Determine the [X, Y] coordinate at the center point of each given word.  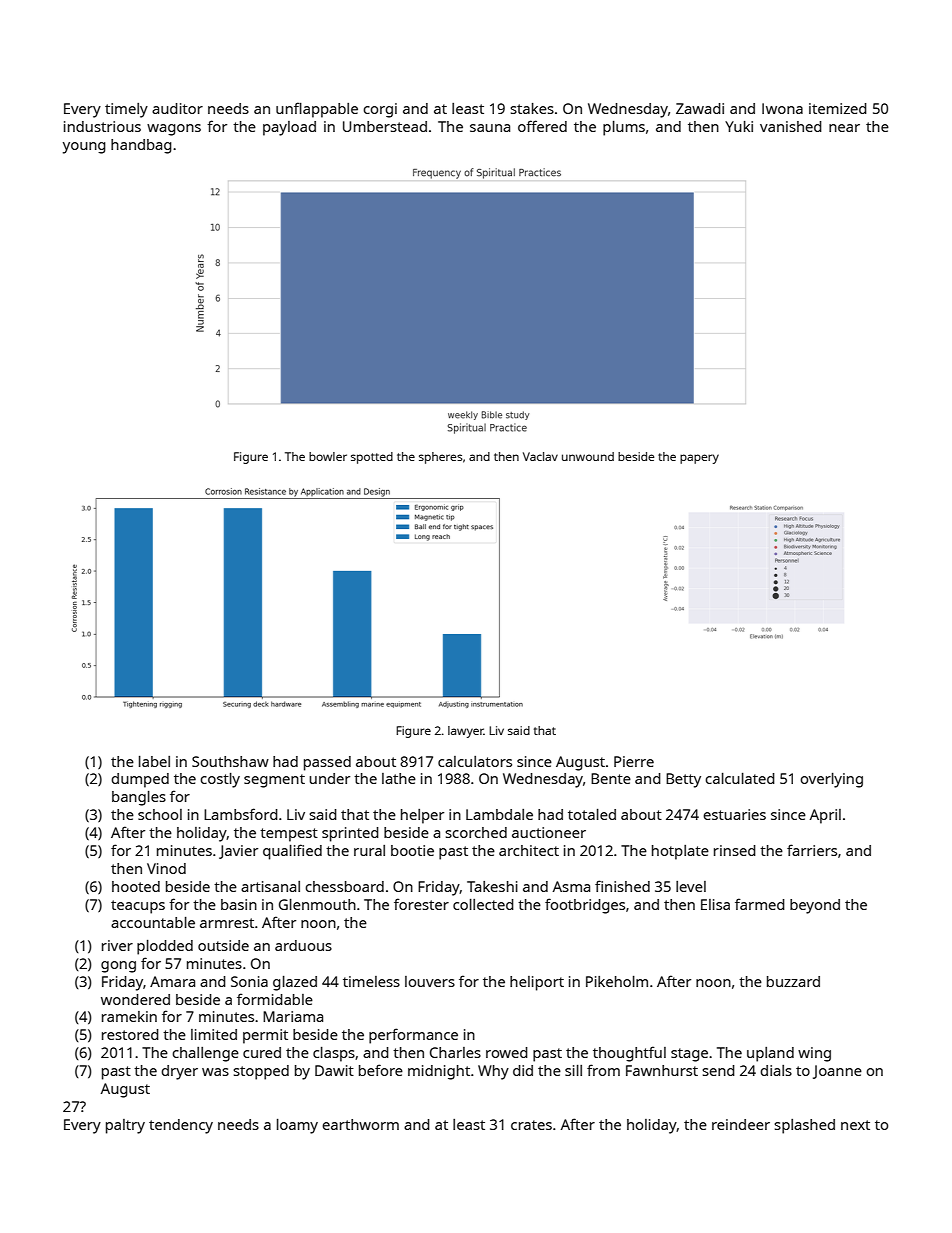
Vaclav [540, 456]
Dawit [334, 1070]
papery [699, 459]
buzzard [793, 981]
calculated [740, 778]
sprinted [350, 834]
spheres [440, 458]
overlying [831, 780]
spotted [372, 458]
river [117, 945]
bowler [328, 456]
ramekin [129, 1016]
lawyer [466, 732]
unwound [588, 456]
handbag [141, 146]
